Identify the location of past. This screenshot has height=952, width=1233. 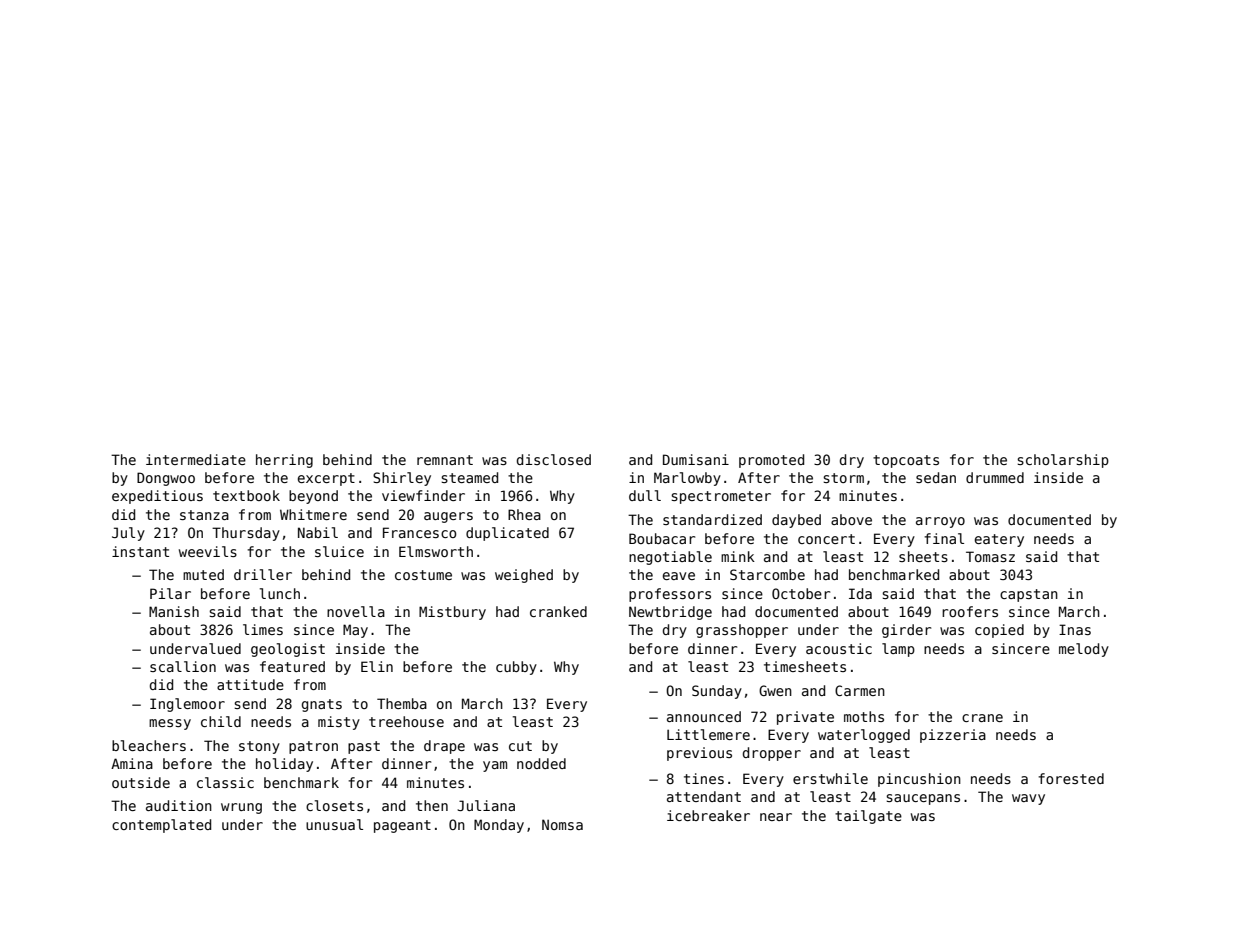
(364, 747).
